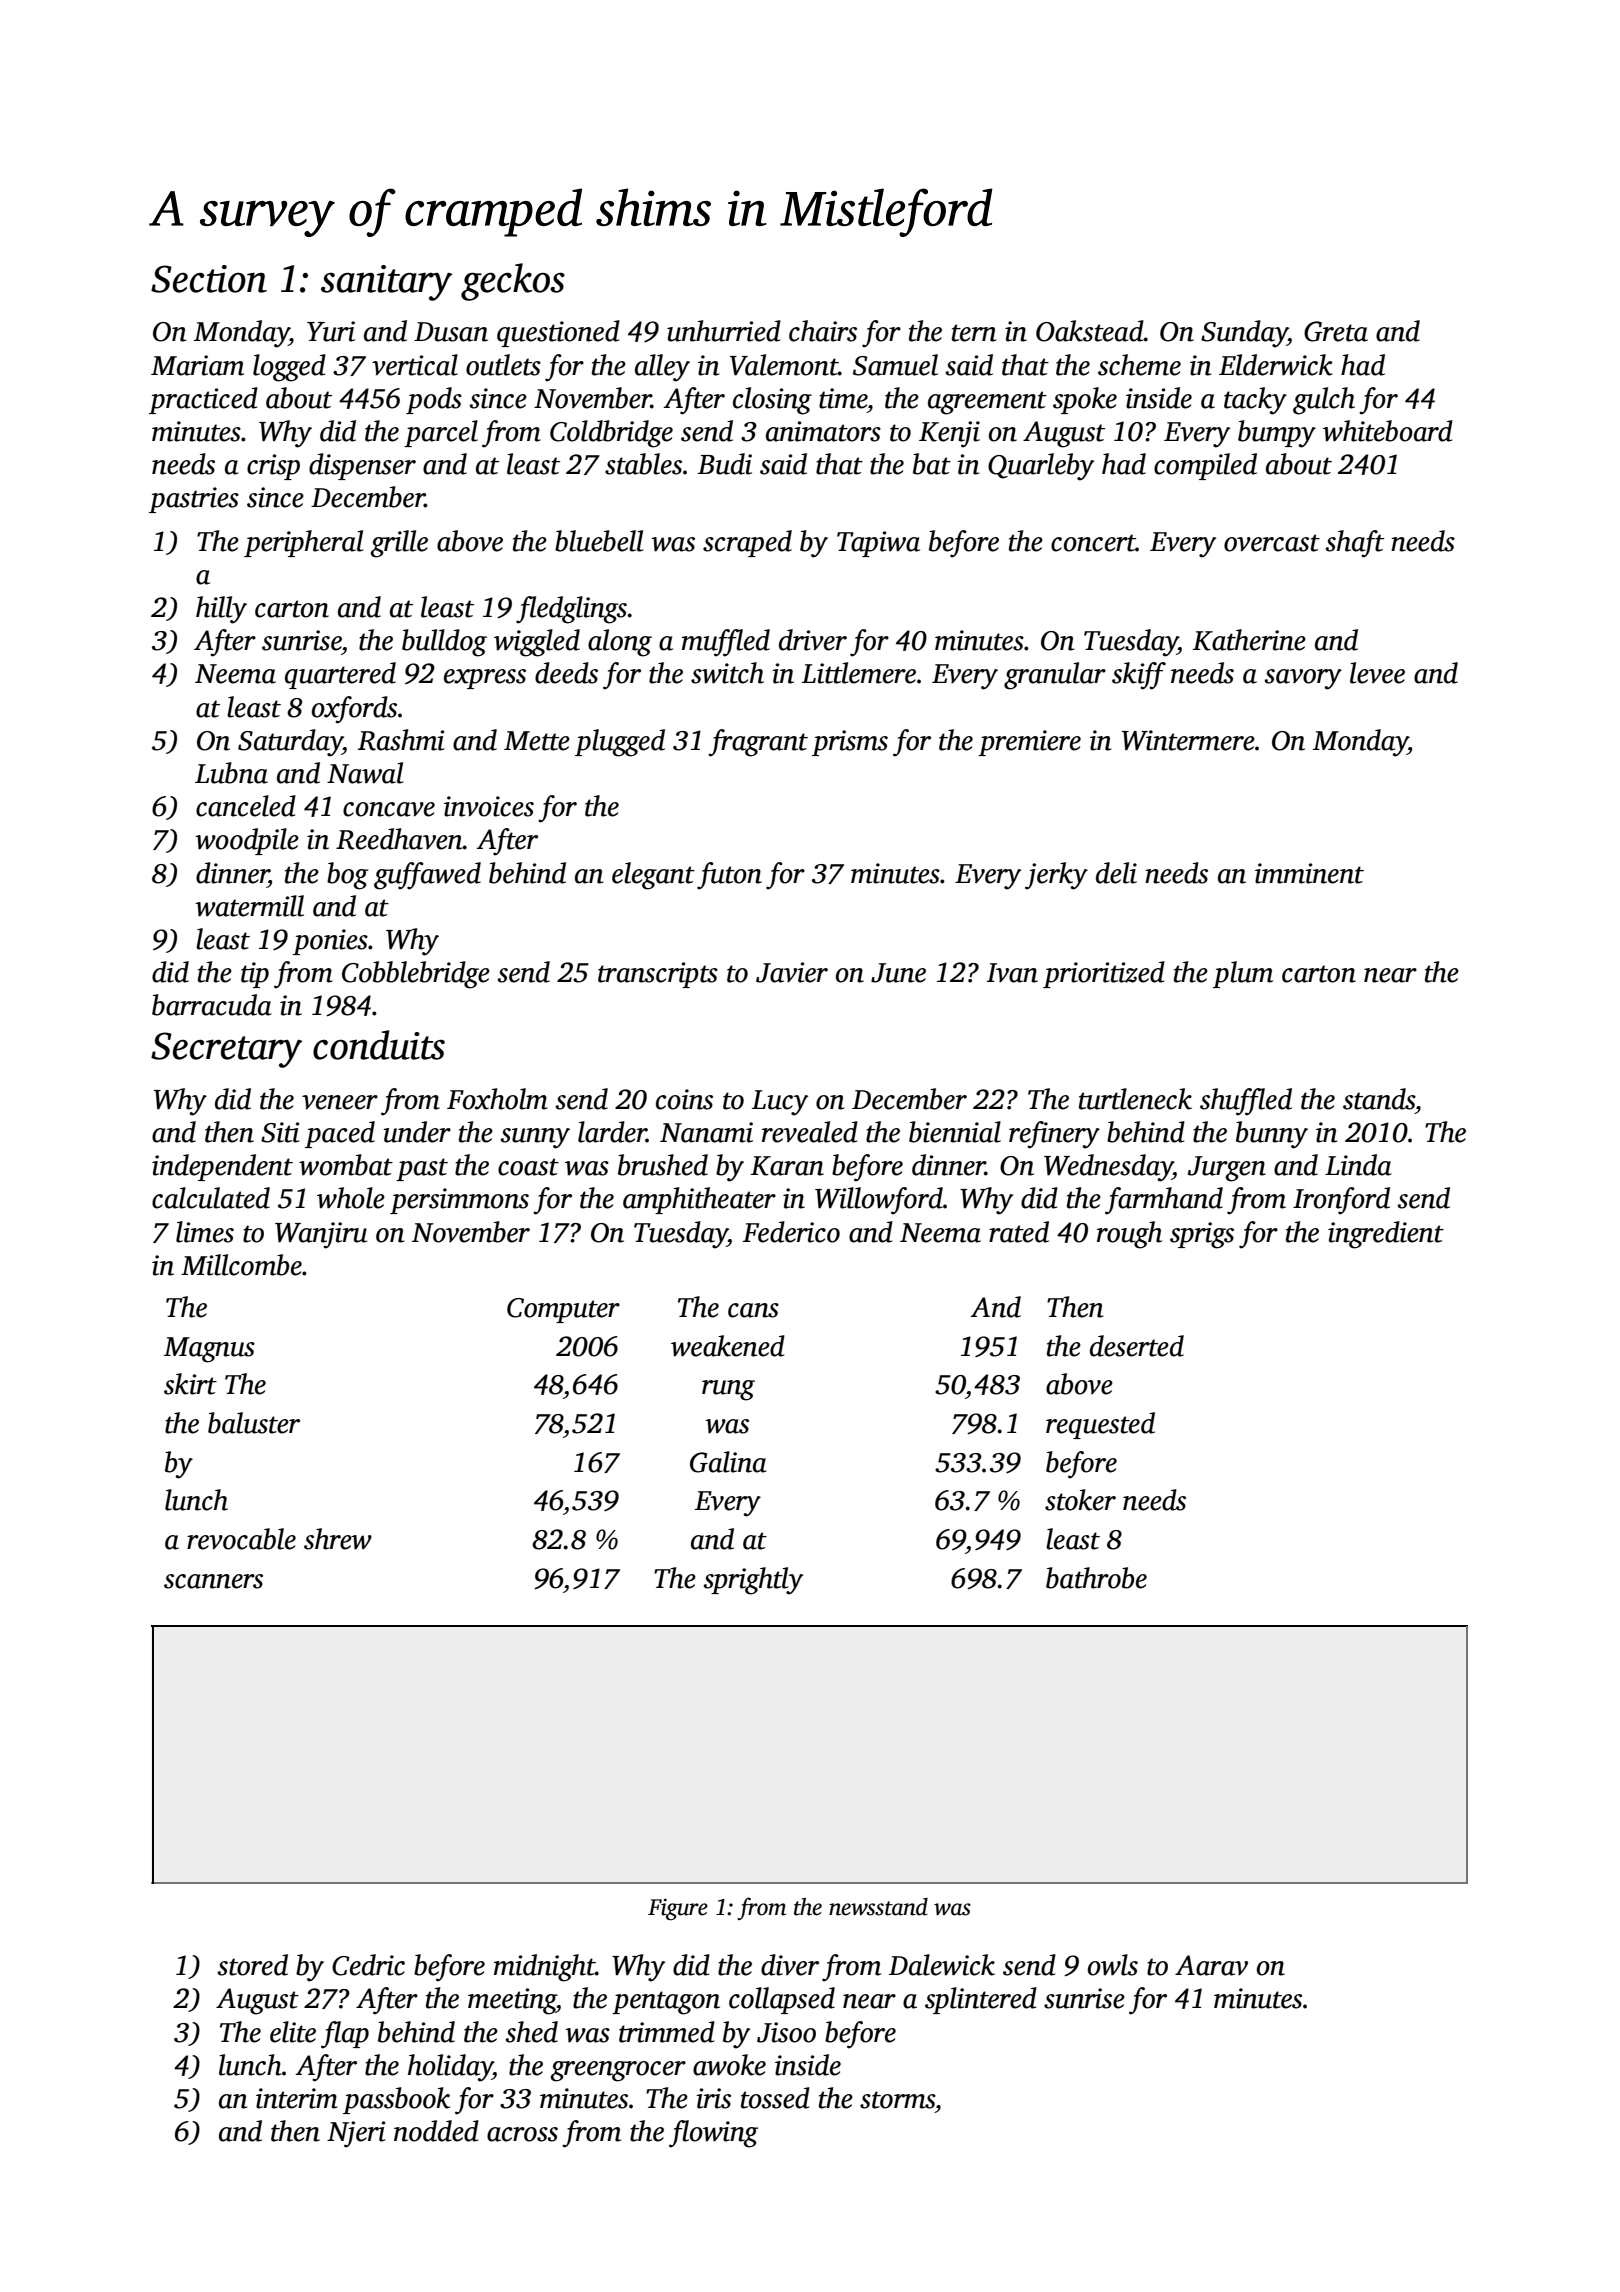  I want to click on deserted, so click(1137, 1346).
